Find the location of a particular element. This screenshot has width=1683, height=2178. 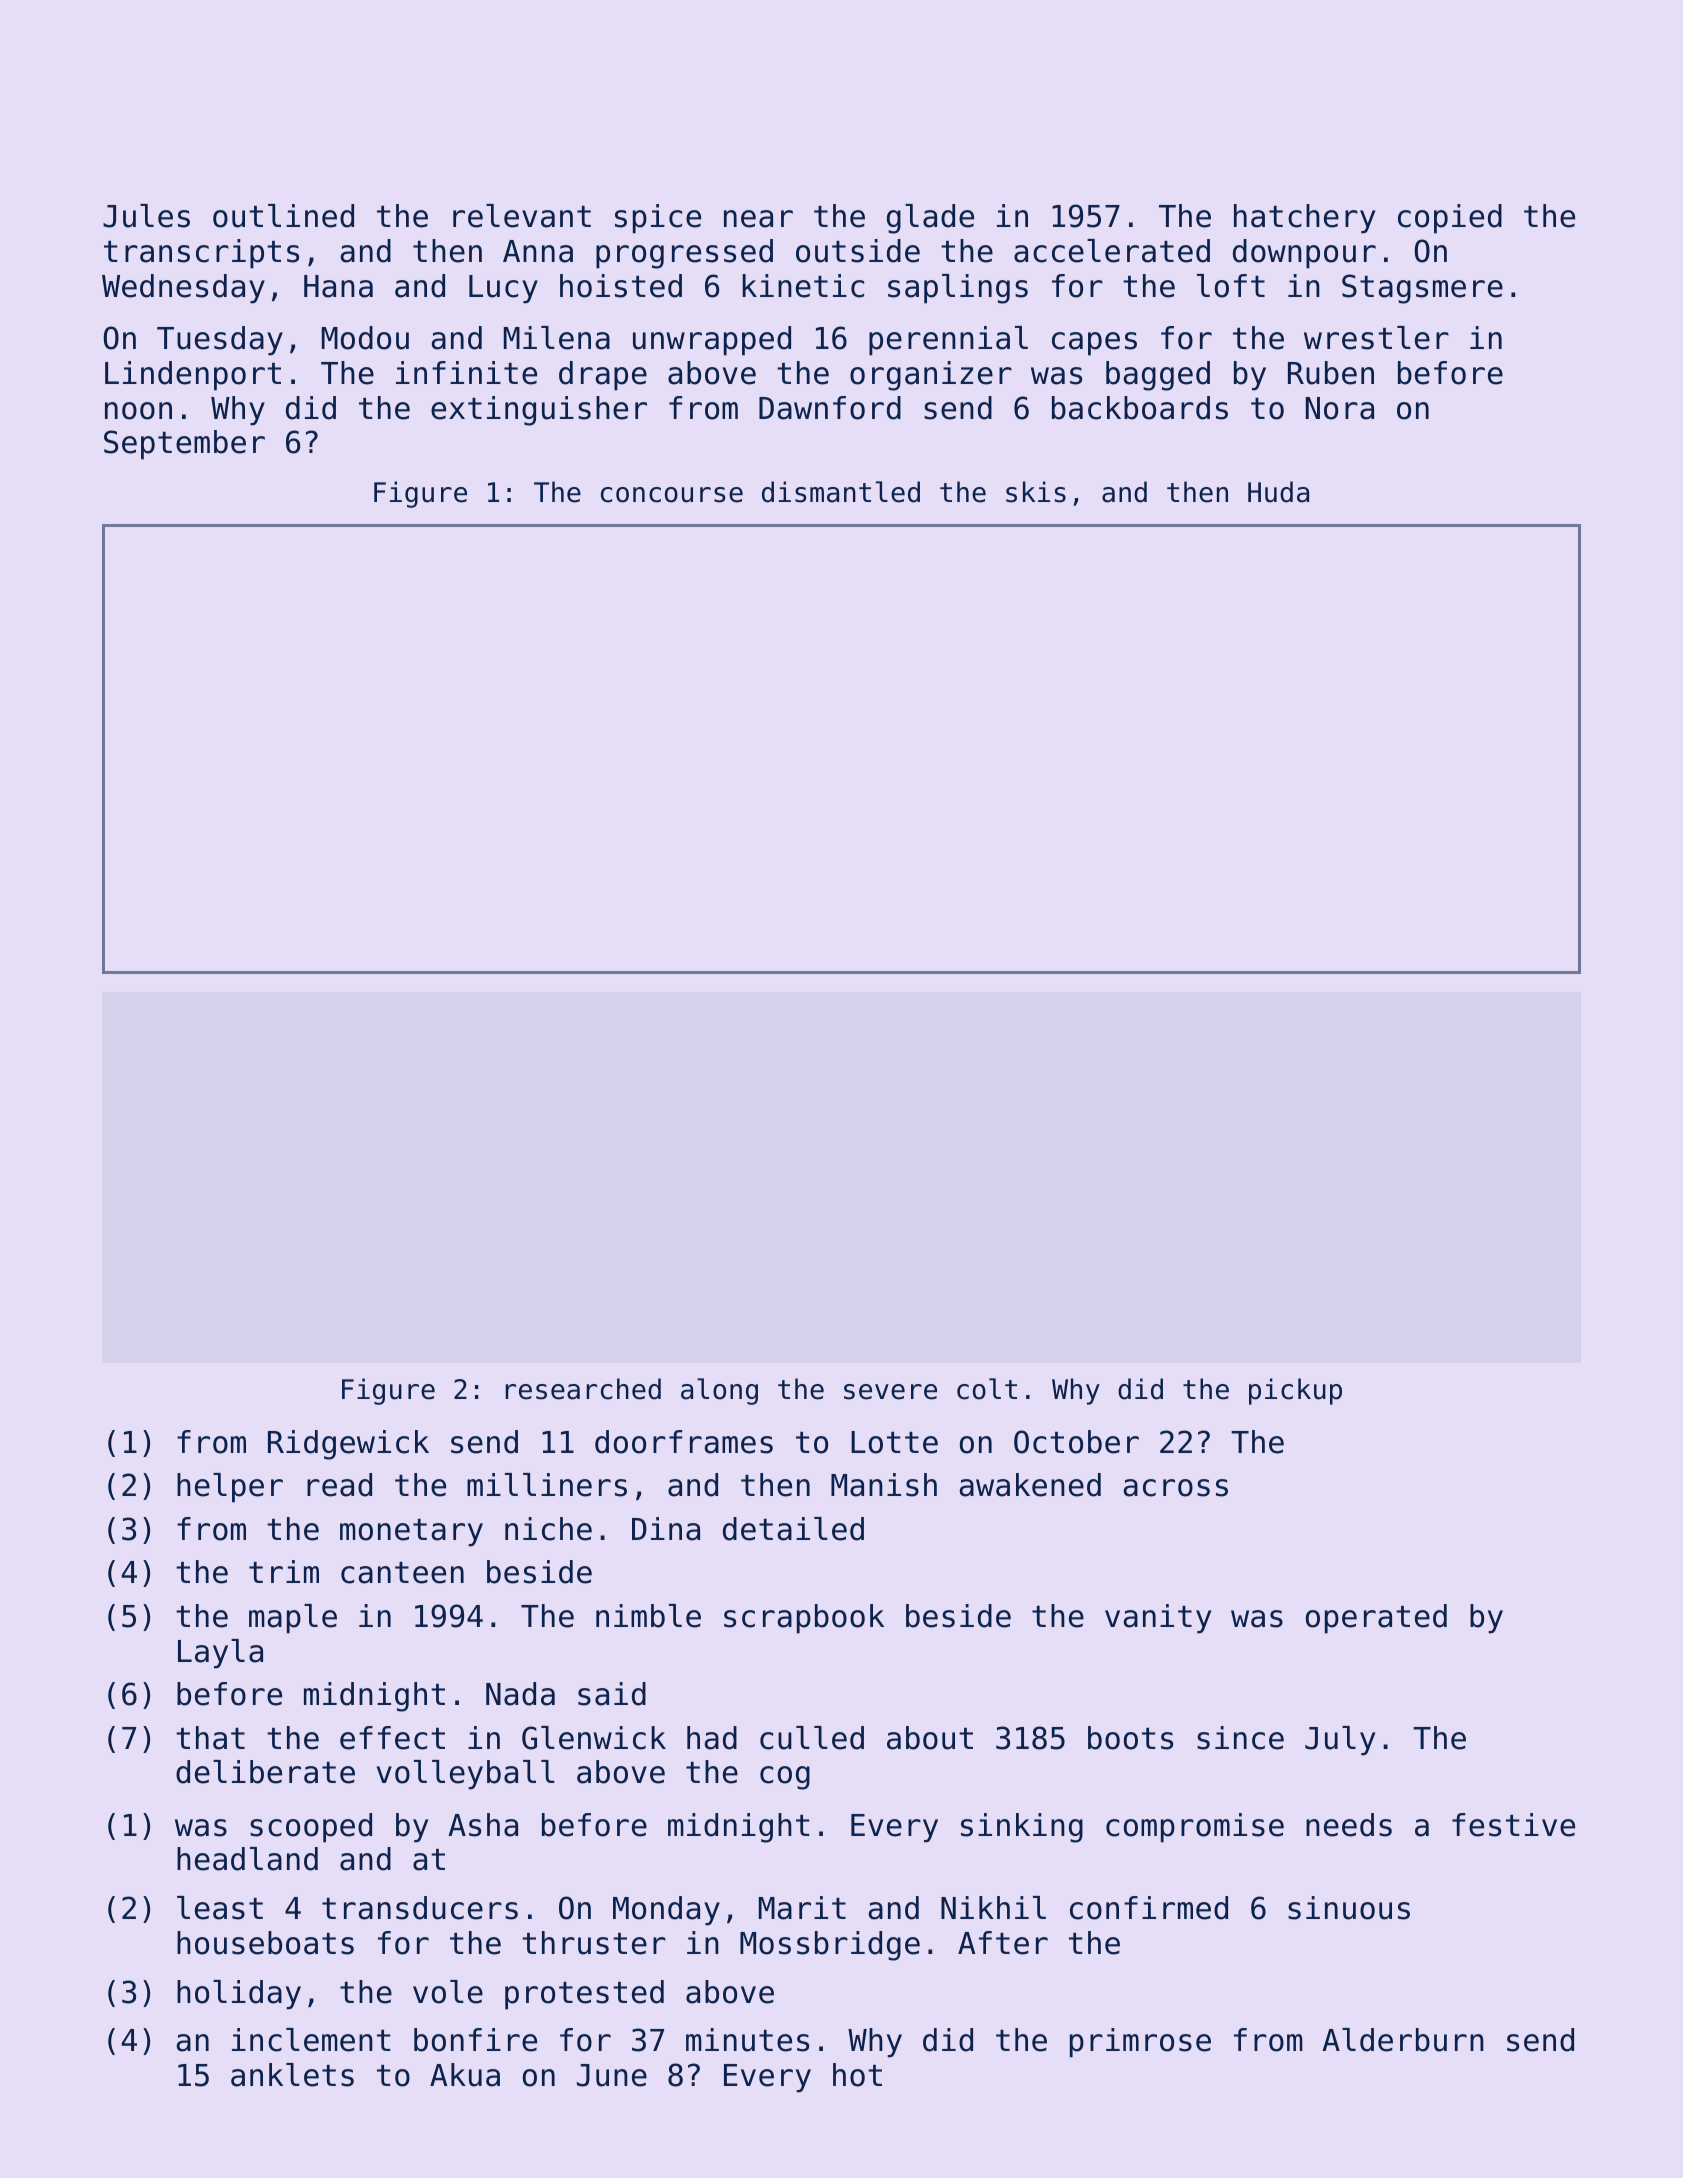

backboards is located at coordinates (1140, 408).
